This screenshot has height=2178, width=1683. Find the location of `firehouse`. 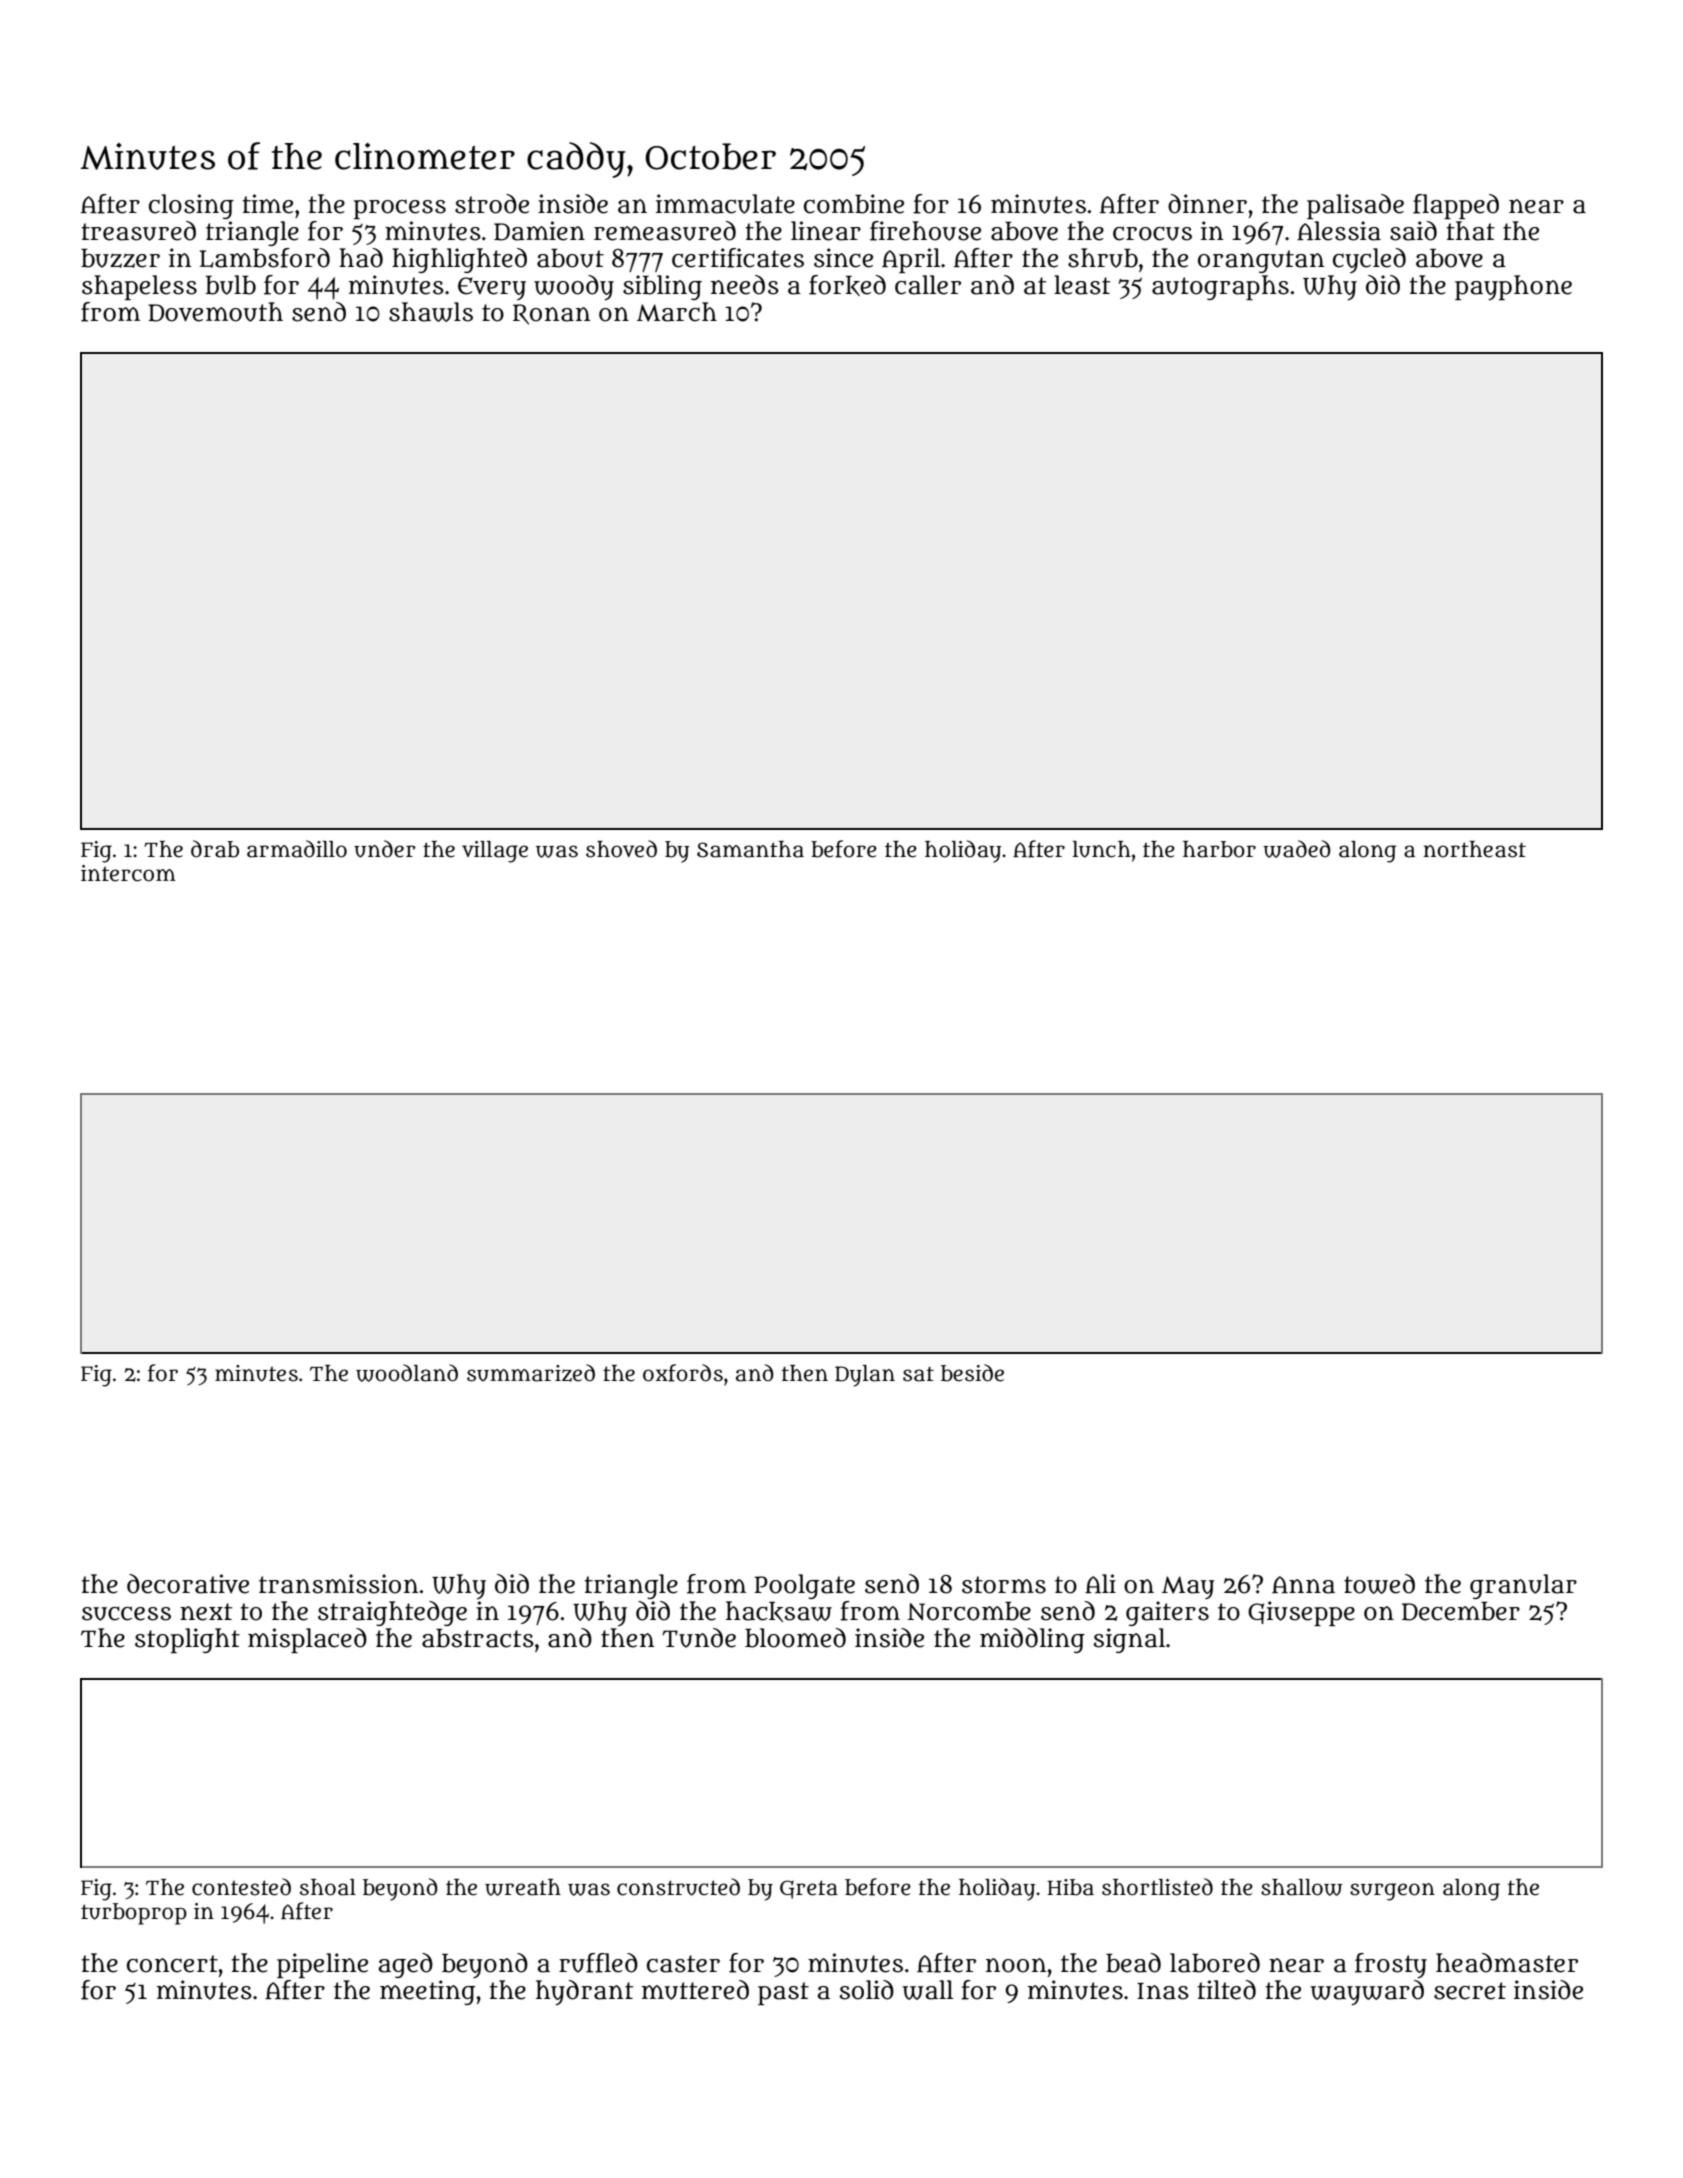

firehouse is located at coordinates (925, 231).
